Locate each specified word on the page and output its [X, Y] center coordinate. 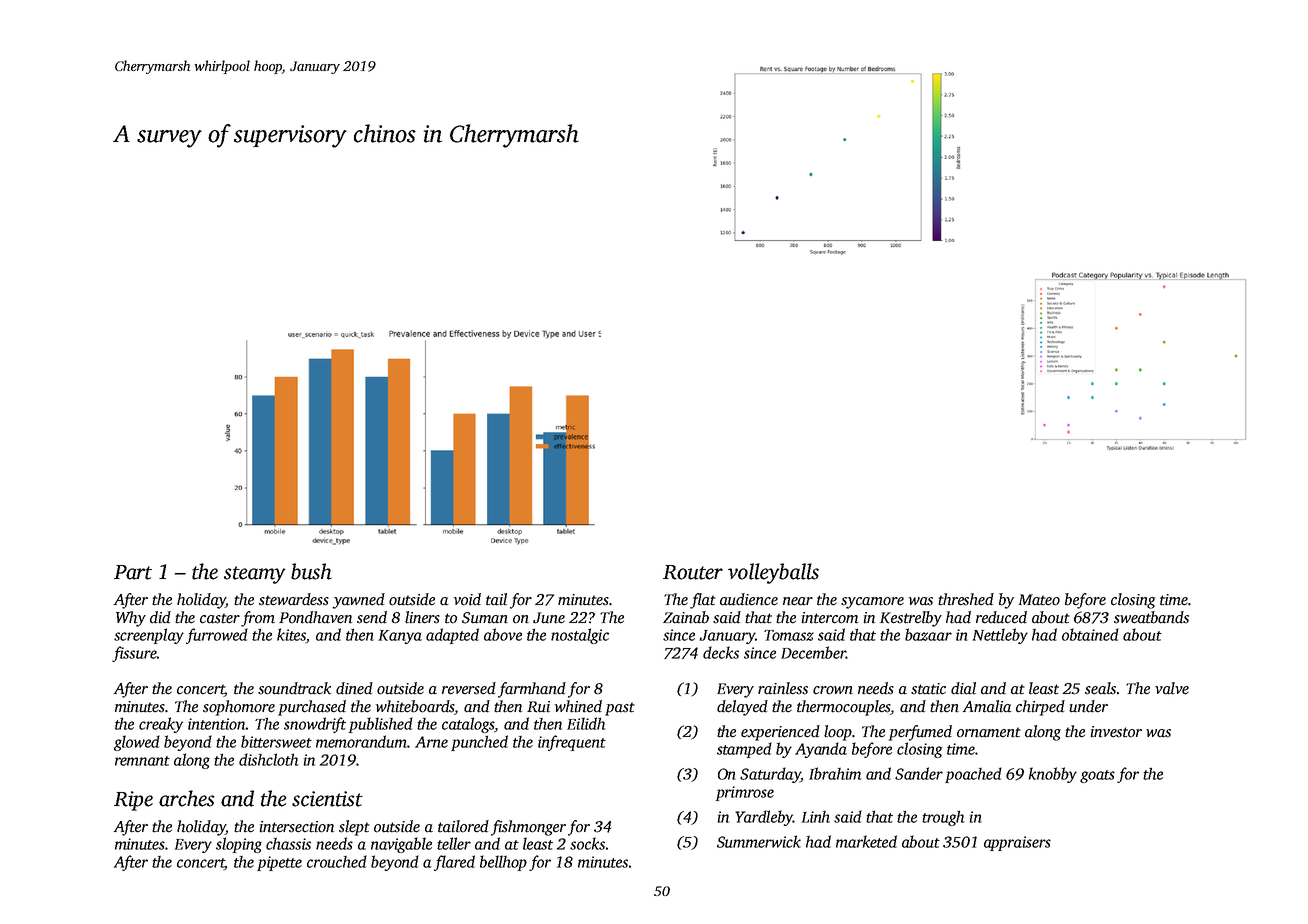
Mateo [1039, 600]
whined [578, 706]
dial [963, 688]
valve [1172, 688]
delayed [742, 708]
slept [354, 828]
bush [311, 571]
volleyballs [773, 573]
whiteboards [415, 707]
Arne [431, 742]
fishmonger [528, 828]
